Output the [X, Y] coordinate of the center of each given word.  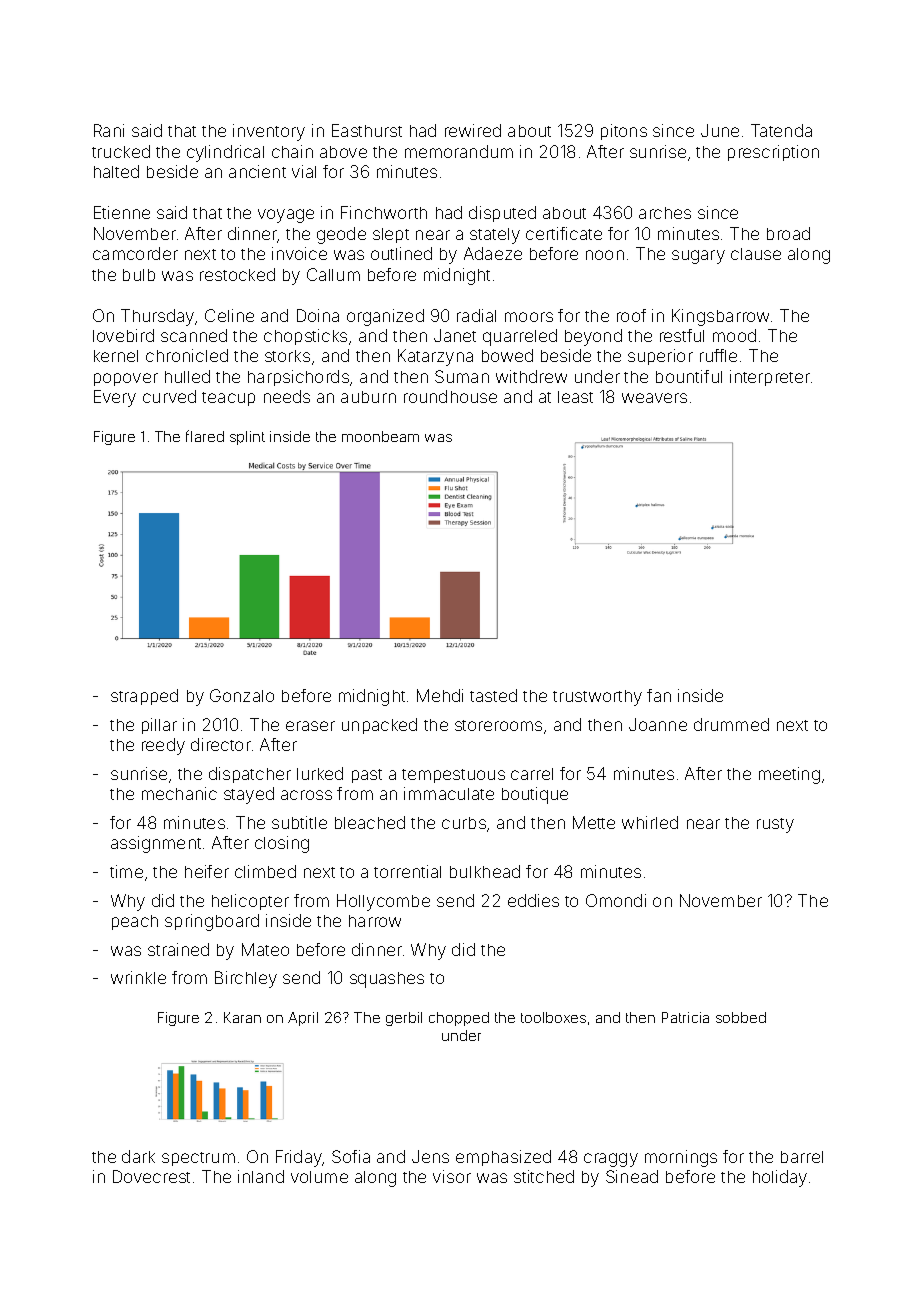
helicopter [250, 902]
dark [138, 1156]
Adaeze [493, 253]
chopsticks [305, 337]
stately [495, 236]
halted [116, 171]
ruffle [718, 355]
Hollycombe [383, 902]
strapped [144, 697]
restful [682, 335]
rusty [775, 825]
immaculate [449, 793]
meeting [789, 775]
